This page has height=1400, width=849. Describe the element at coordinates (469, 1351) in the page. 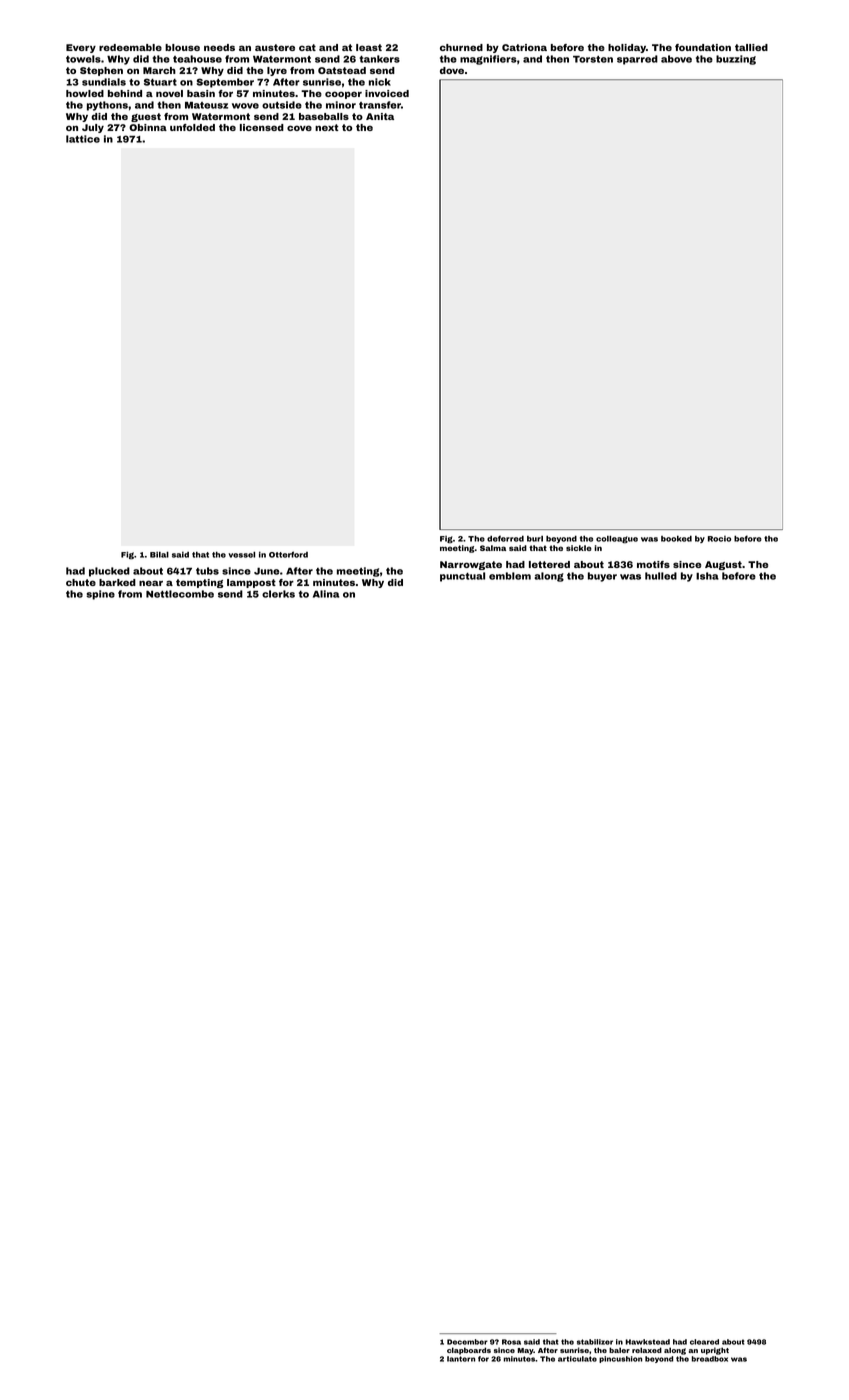

I see `clapboards` at that location.
